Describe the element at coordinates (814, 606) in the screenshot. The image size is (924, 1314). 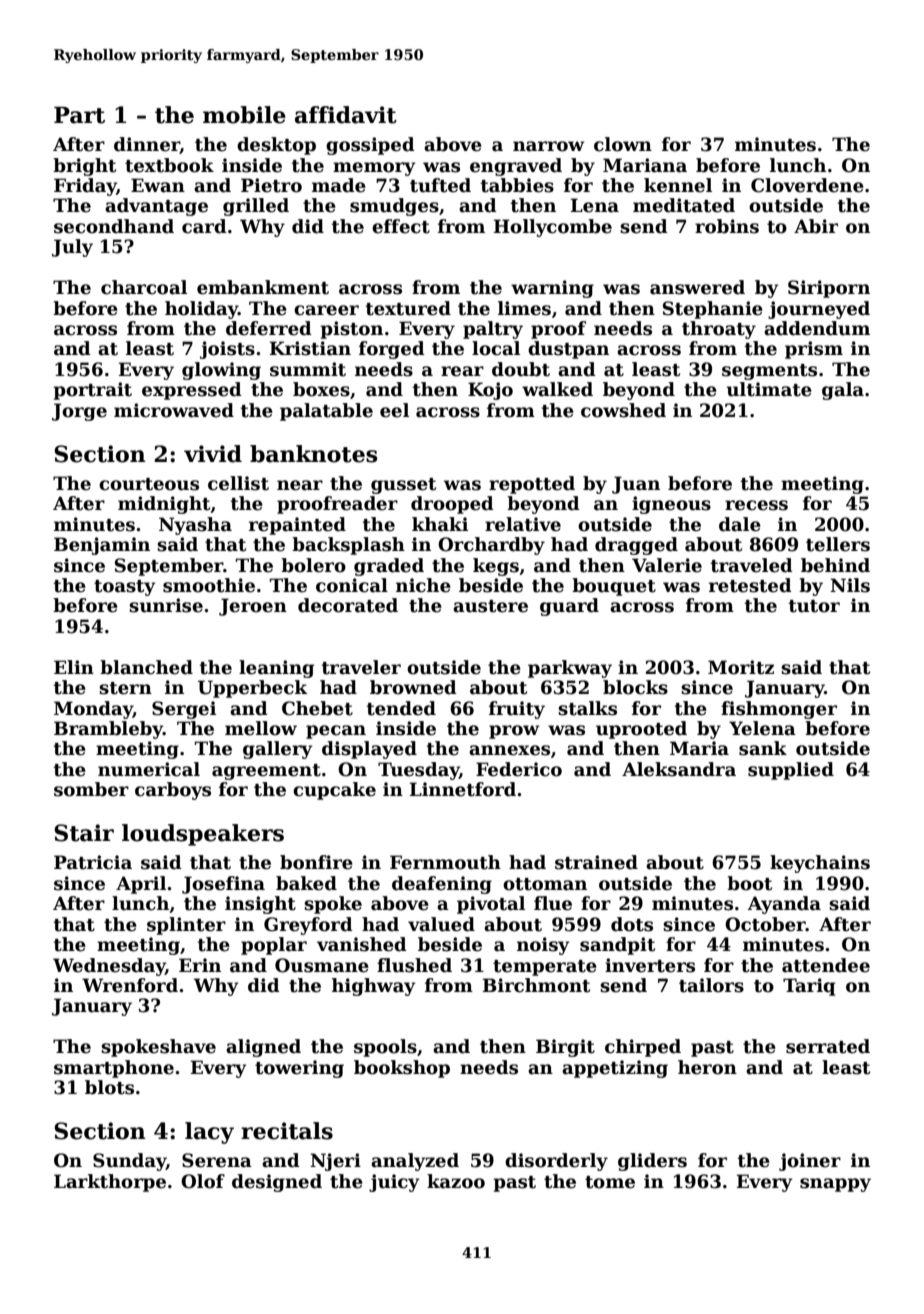
I see `tutor` at that location.
